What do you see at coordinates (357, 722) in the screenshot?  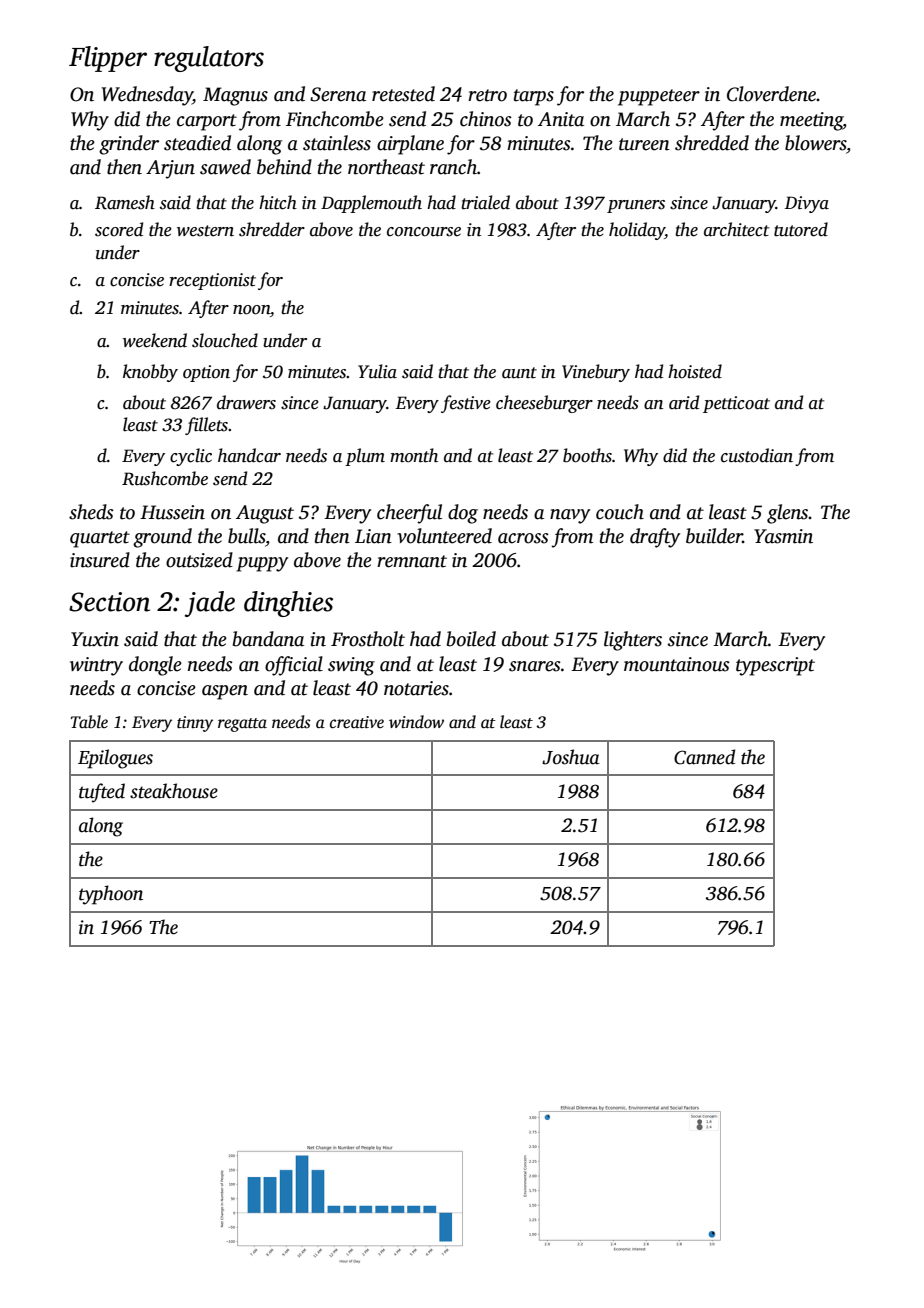 I see `creative` at bounding box center [357, 722].
